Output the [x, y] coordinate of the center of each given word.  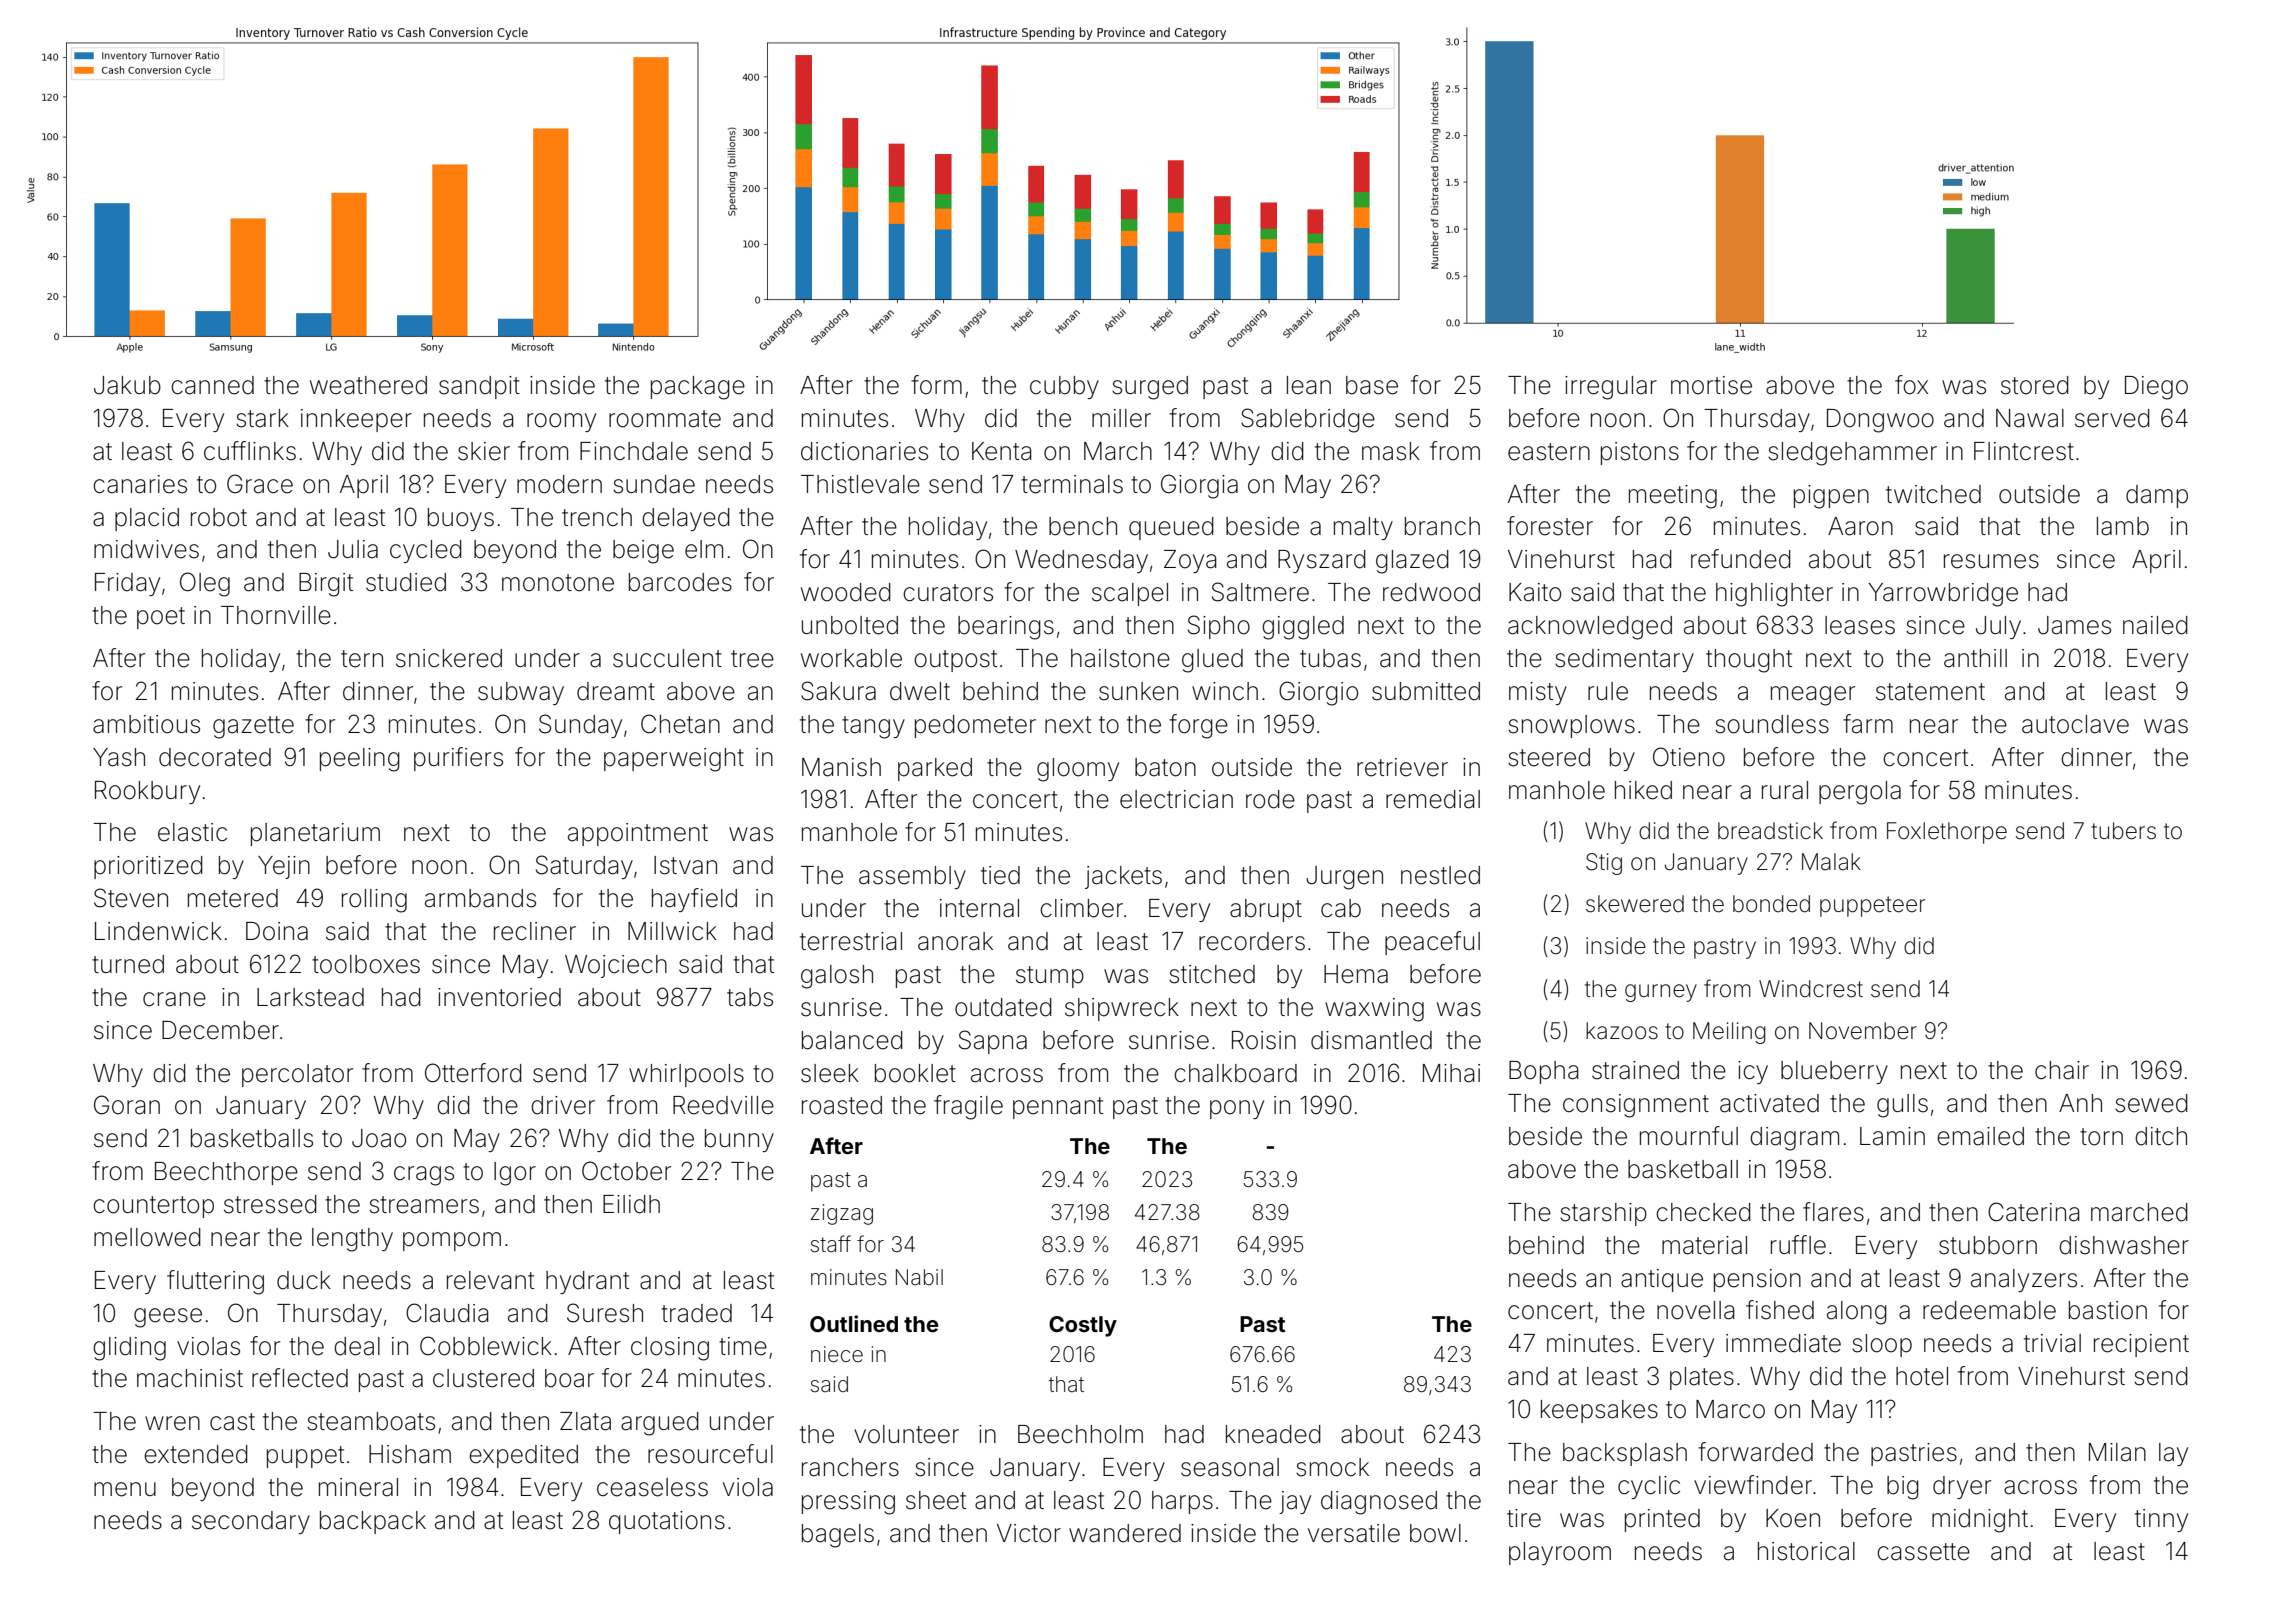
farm [1868, 724]
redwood [1431, 592]
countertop [153, 1207]
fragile [968, 1107]
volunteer [906, 1434]
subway [521, 693]
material [1704, 1245]
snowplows [1571, 726]
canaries [140, 484]
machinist [190, 1378]
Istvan [685, 865]
